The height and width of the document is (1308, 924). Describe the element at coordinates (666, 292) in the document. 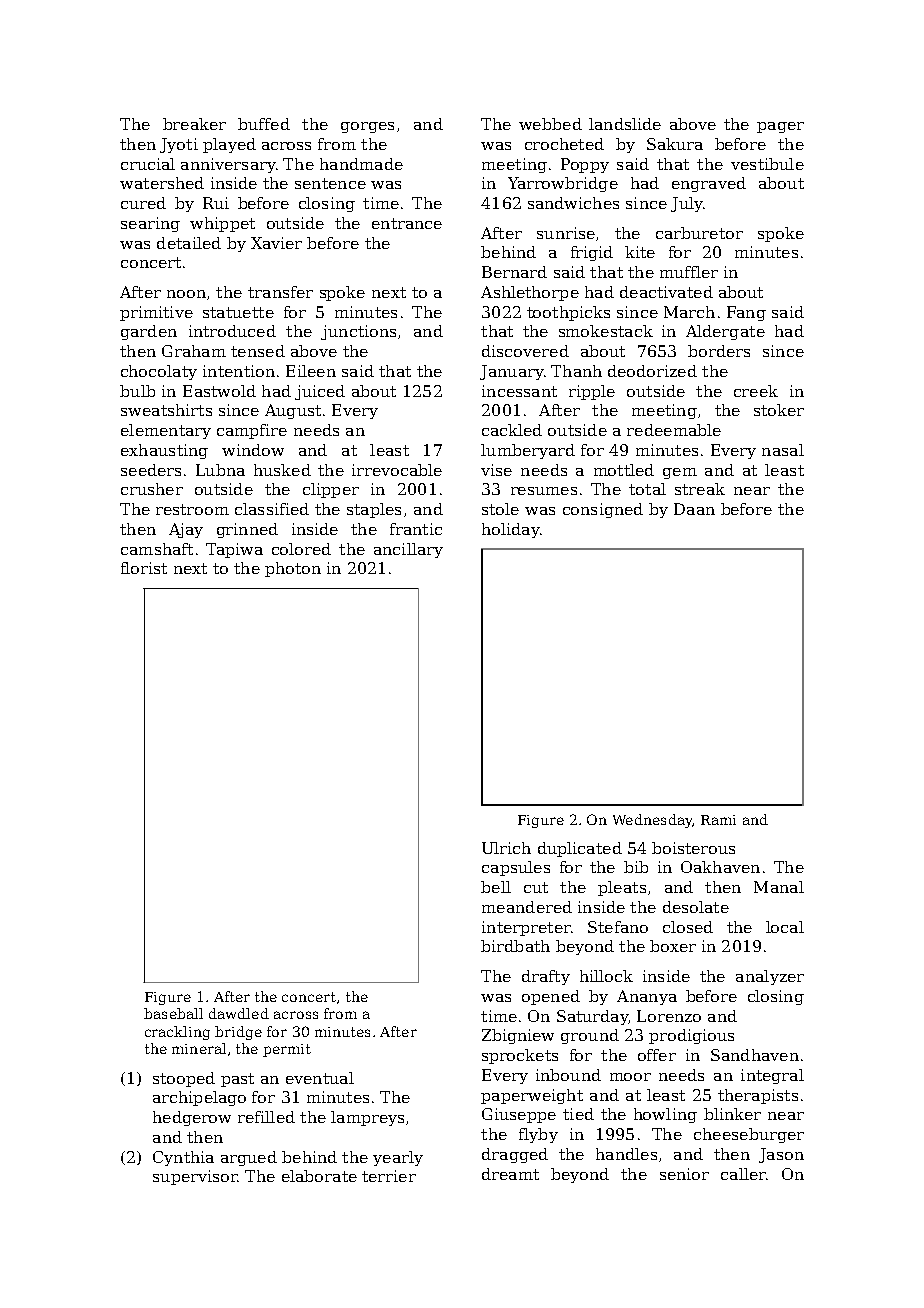

I see `deactivated` at that location.
